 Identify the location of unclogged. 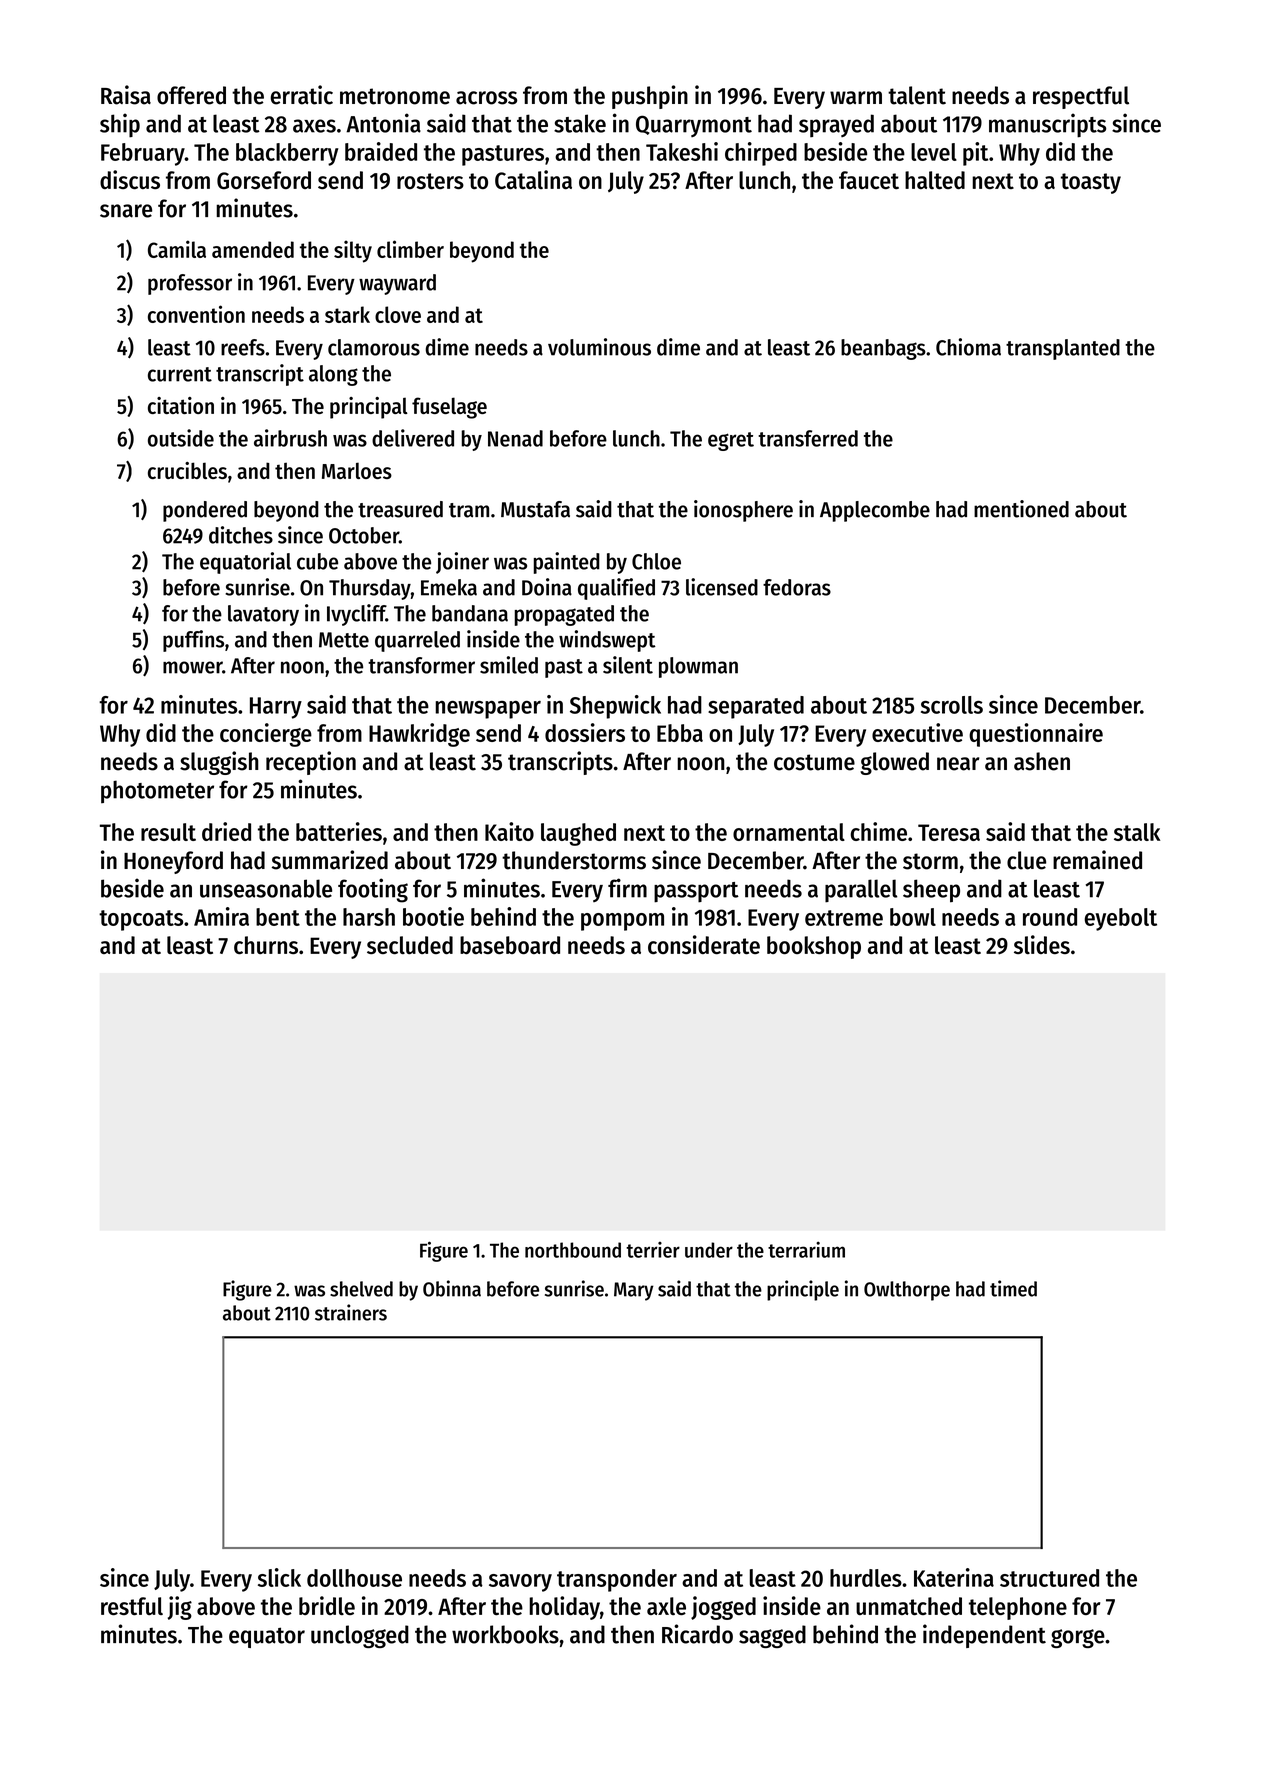
(360, 1636).
